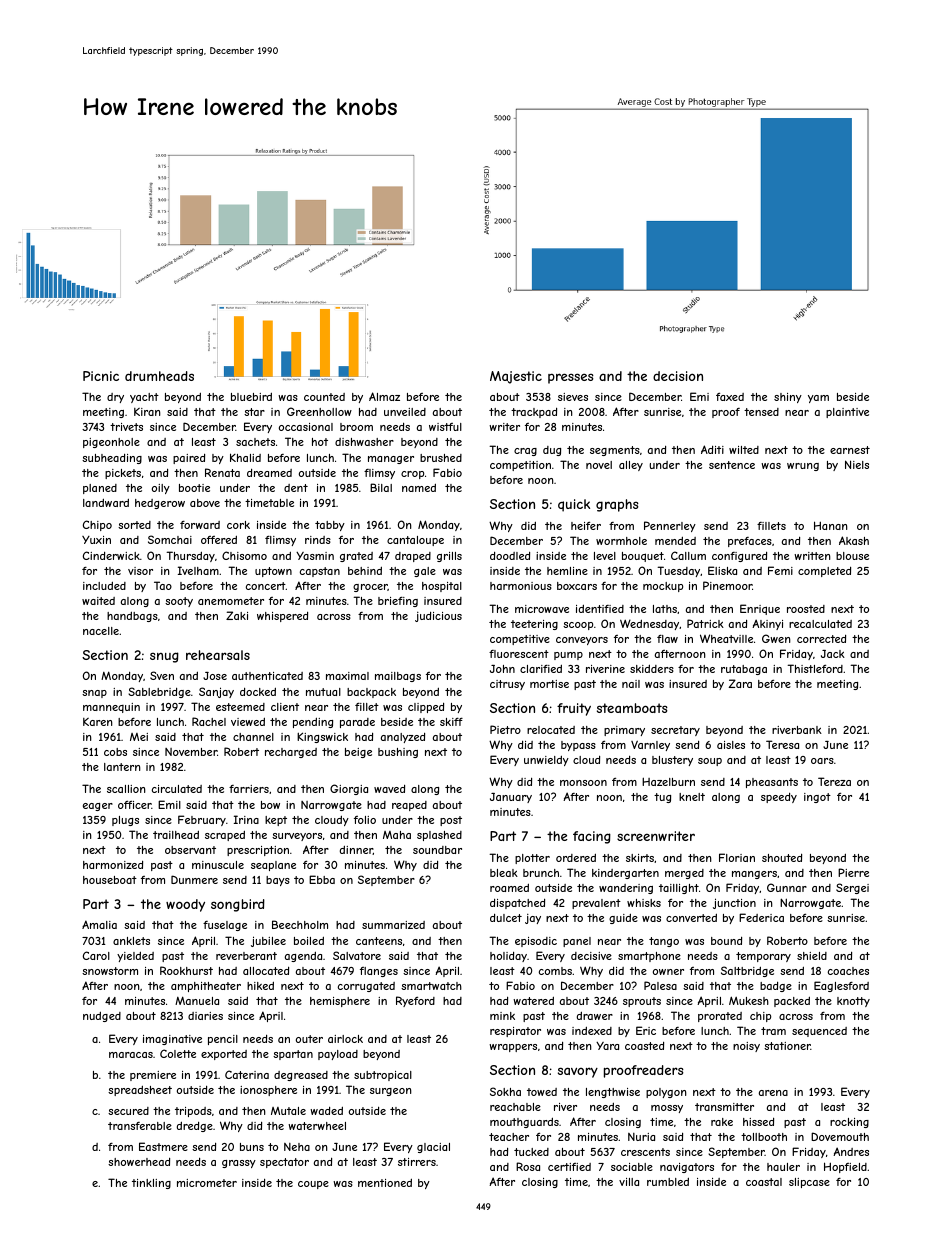  I want to click on planed, so click(100, 489).
